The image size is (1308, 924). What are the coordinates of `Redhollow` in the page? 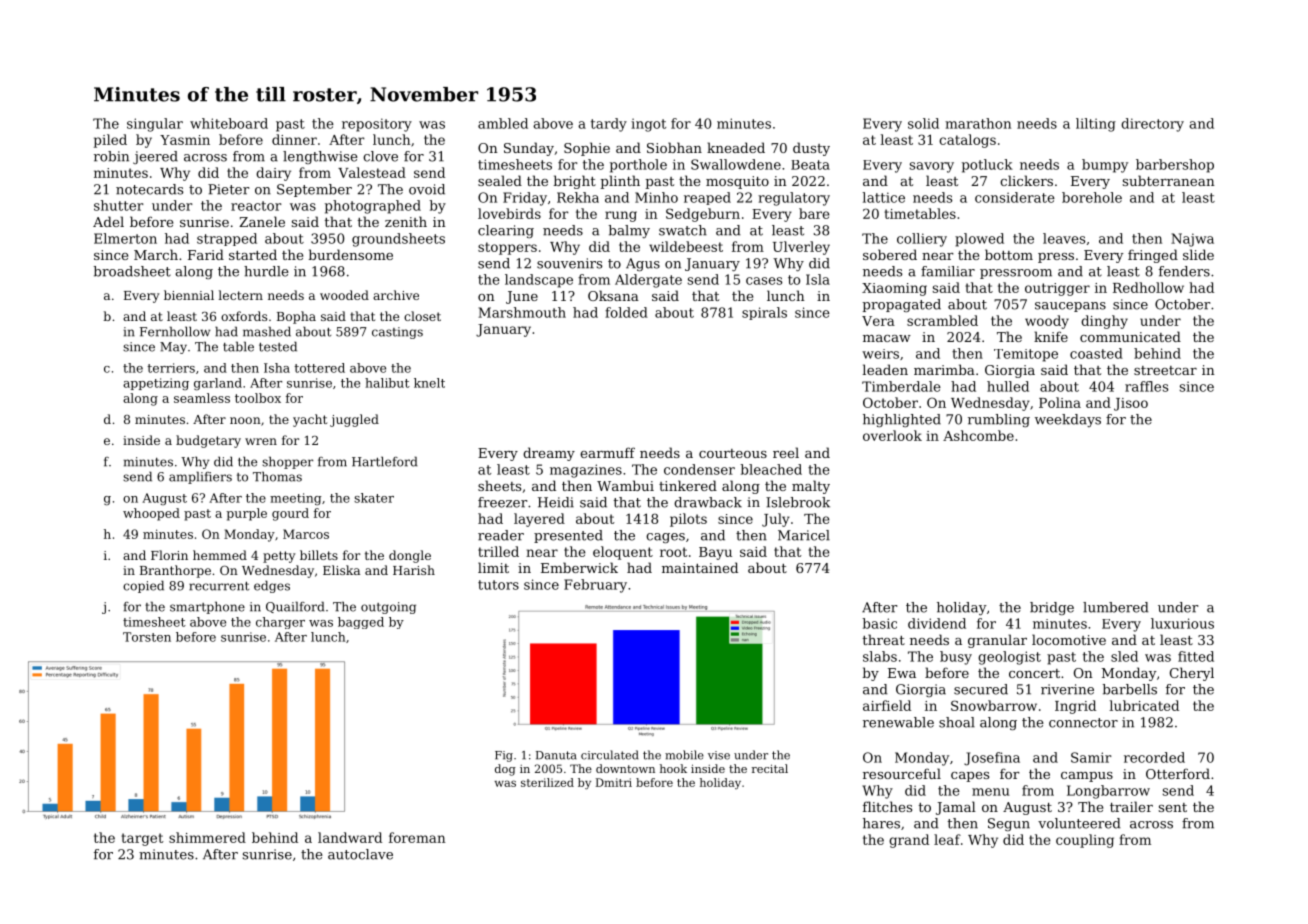 It's located at (1148, 287).
